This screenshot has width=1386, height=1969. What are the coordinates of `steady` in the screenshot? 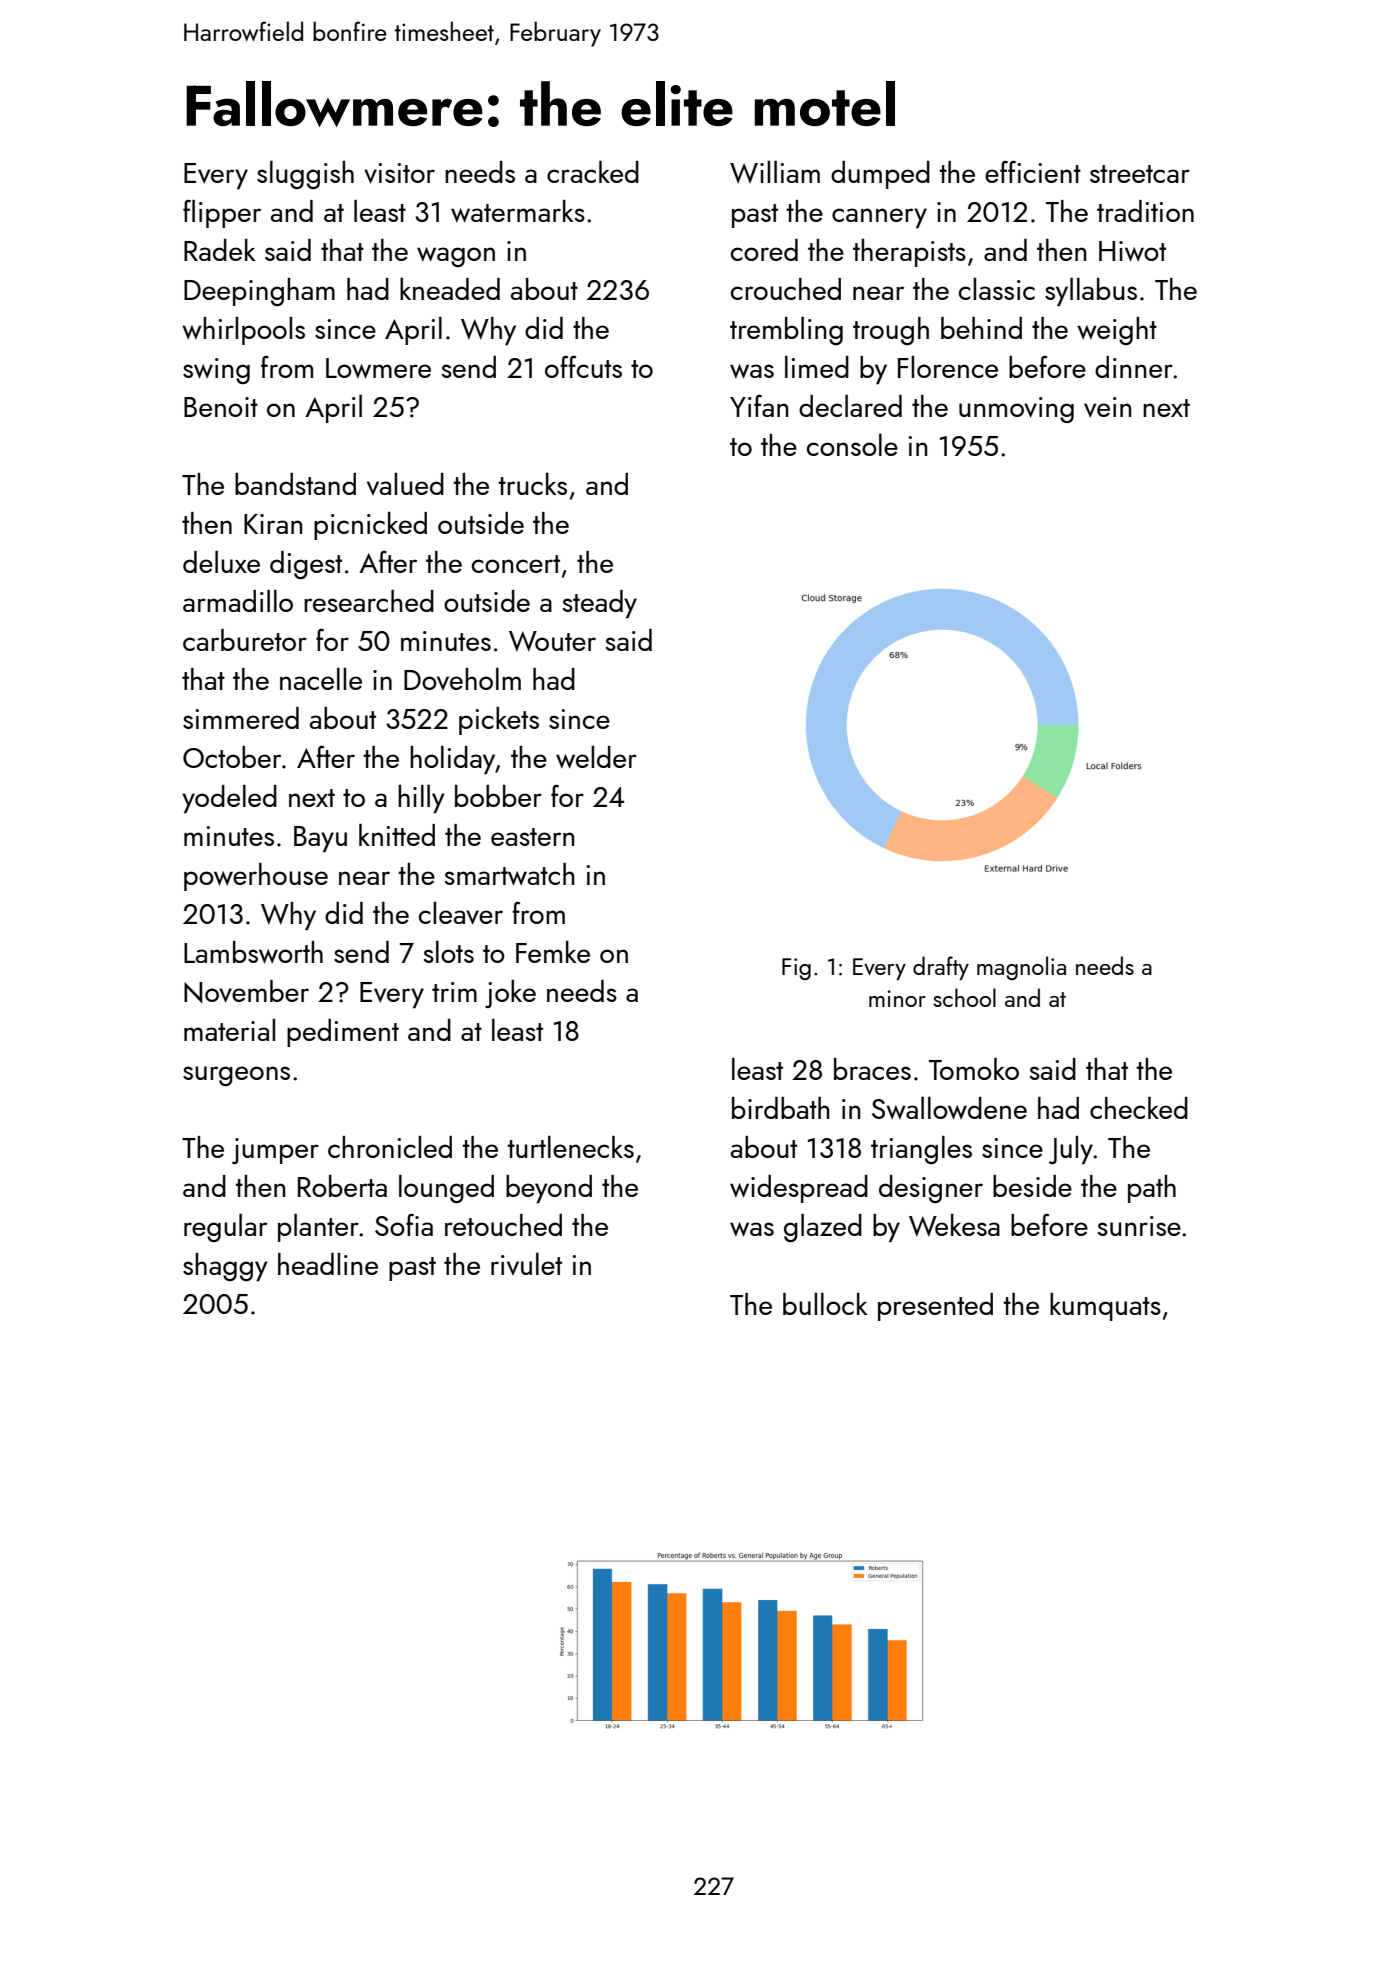 It's located at (600, 604).
